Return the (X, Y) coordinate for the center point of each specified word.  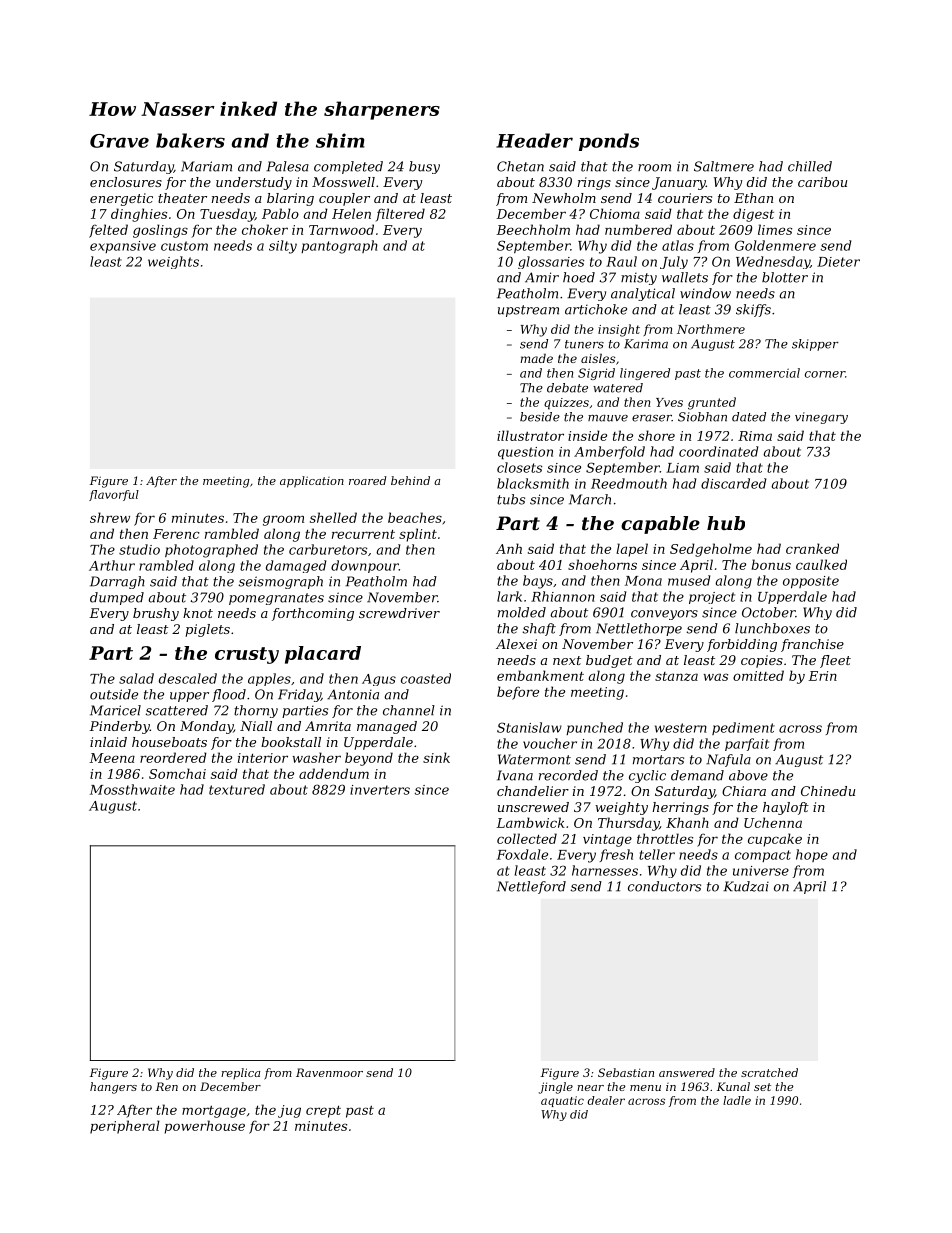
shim (340, 140)
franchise (812, 645)
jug (289, 1111)
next (567, 660)
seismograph (280, 582)
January (679, 183)
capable (660, 525)
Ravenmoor (329, 1072)
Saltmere (724, 166)
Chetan (520, 166)
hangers (113, 1088)
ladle (737, 1100)
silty (283, 247)
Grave (119, 141)
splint (418, 535)
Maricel (115, 710)
